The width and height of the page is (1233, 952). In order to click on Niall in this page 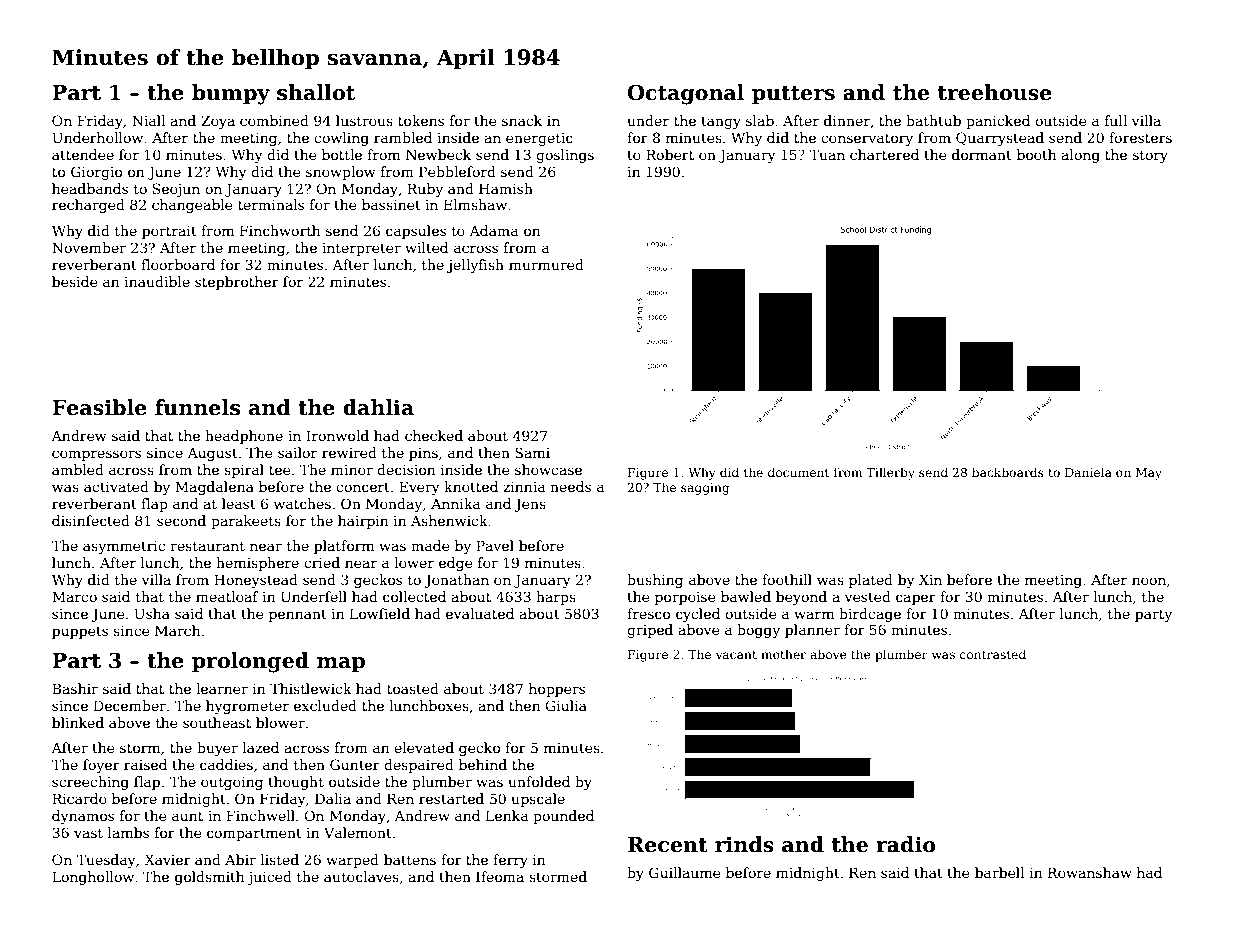, I will do `click(149, 120)`.
